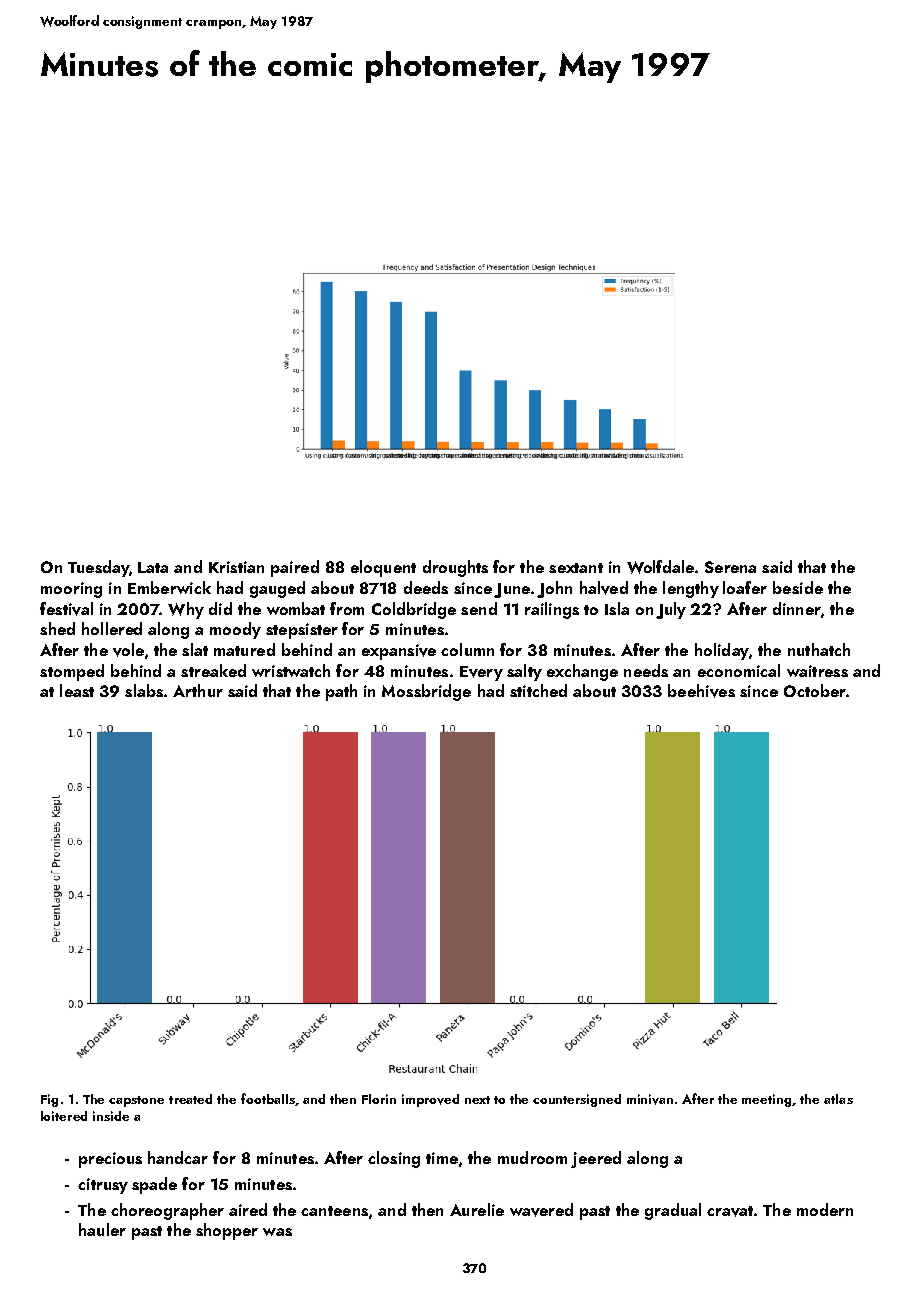  I want to click on next, so click(477, 1100).
